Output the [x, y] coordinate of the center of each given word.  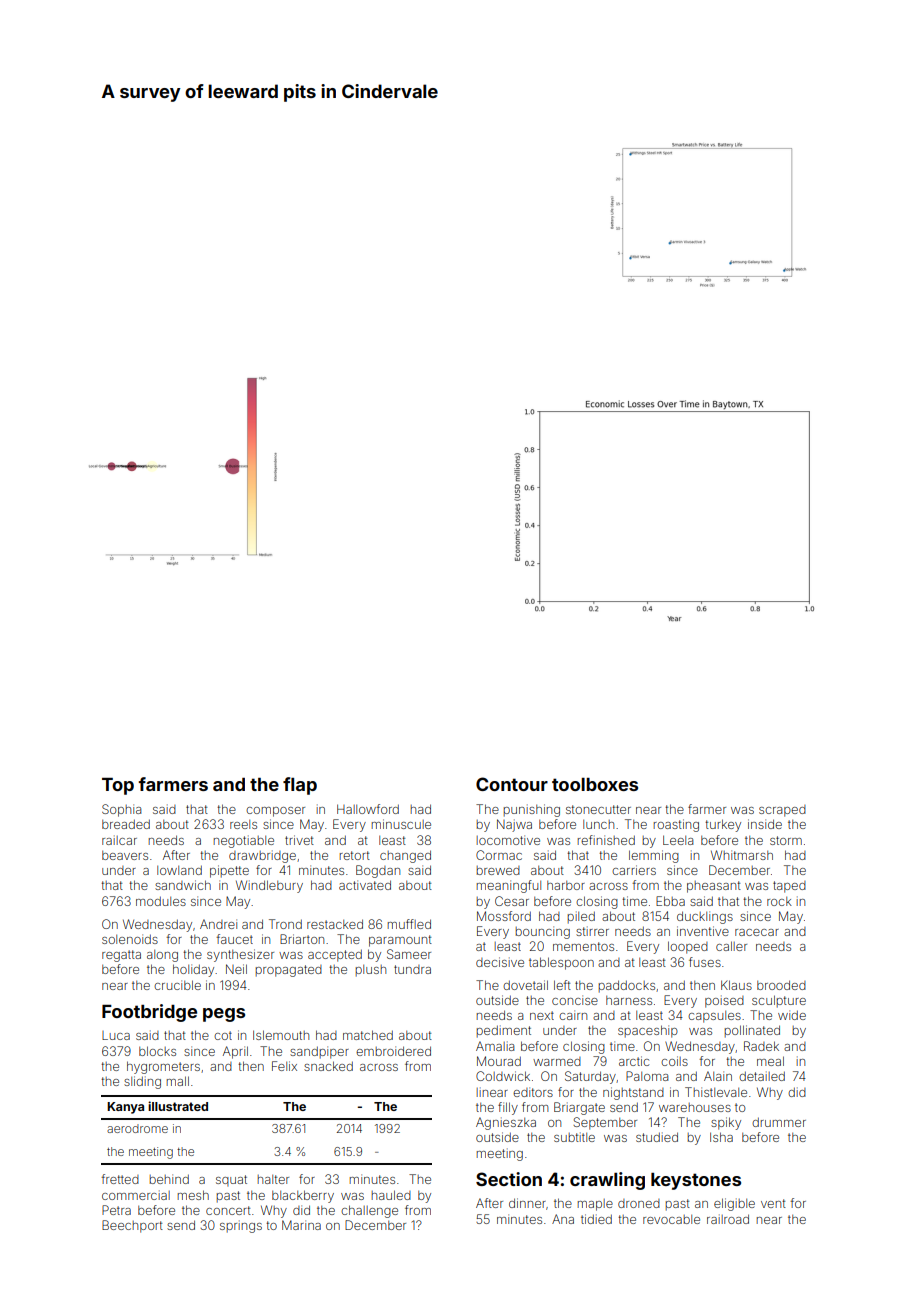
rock [779, 901]
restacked [335, 924]
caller [731, 946]
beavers [125, 855]
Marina [301, 1225]
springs [241, 1226]
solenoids [130, 939]
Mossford [504, 916]
